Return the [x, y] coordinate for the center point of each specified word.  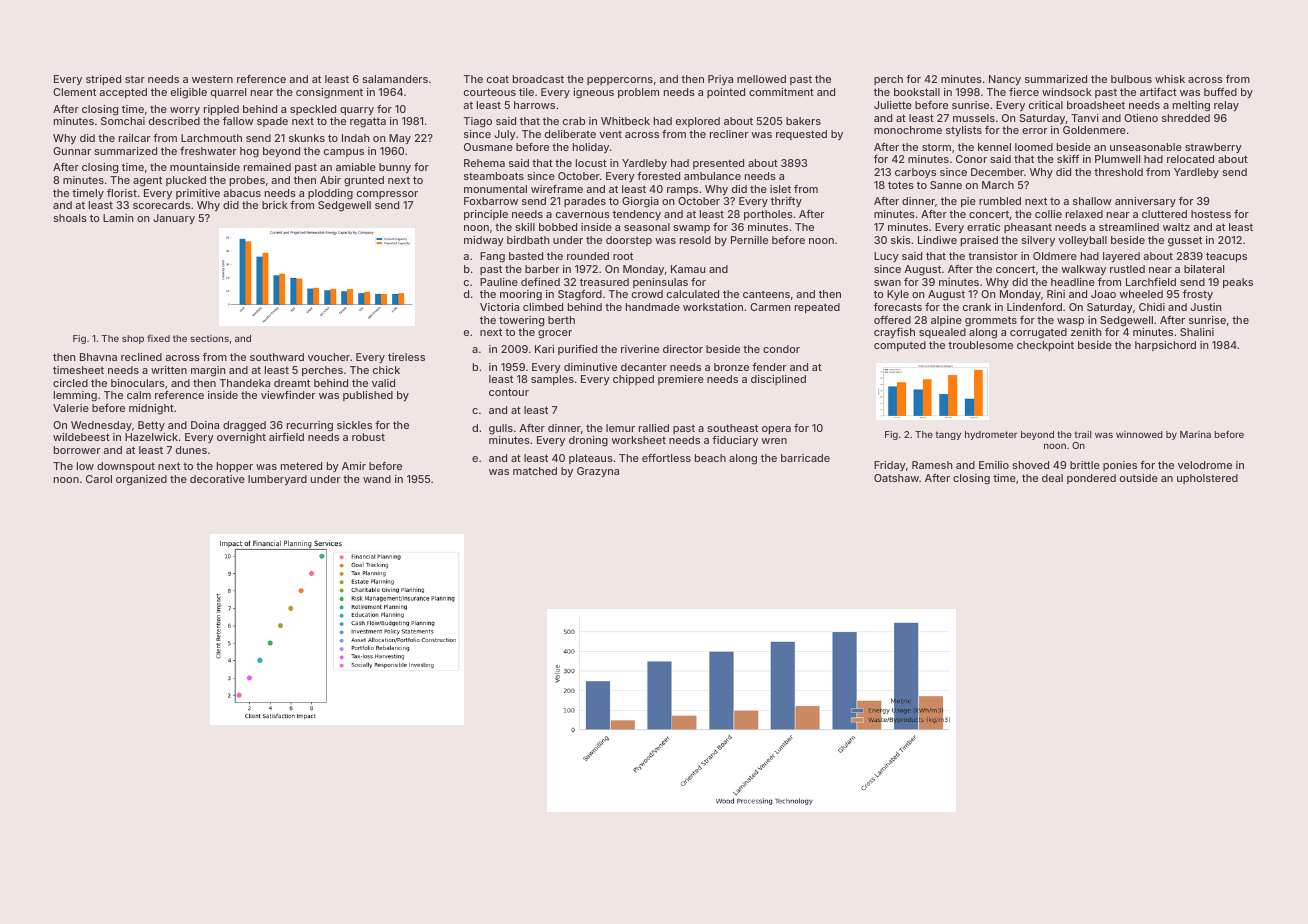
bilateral [1204, 269]
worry [185, 111]
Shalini [1197, 332]
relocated [1190, 159]
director [683, 349]
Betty [151, 426]
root [623, 256]
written [169, 370]
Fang [492, 257]
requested [801, 135]
